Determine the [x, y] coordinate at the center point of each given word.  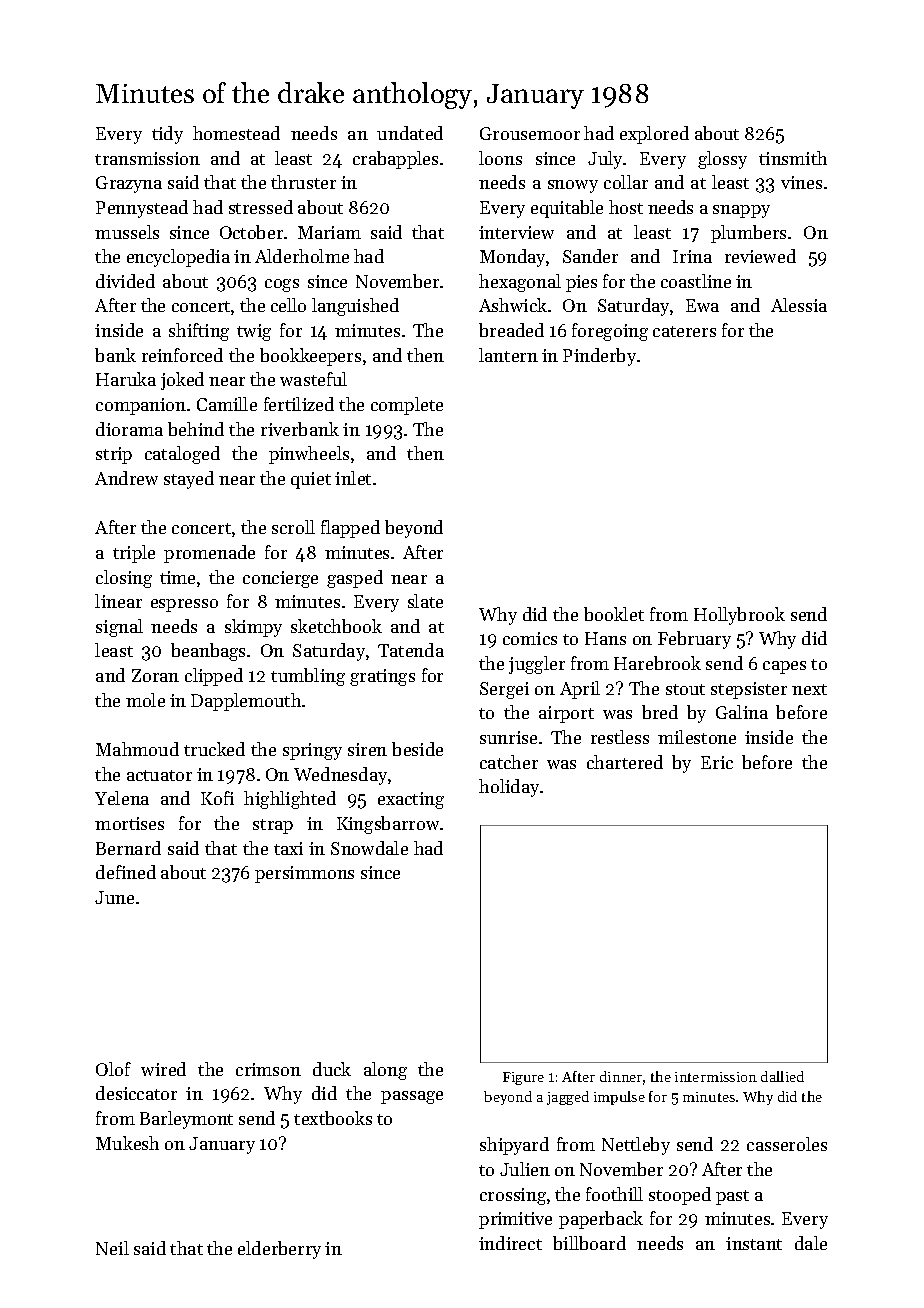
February [694, 640]
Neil [112, 1248]
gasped [355, 579]
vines [801, 182]
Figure [523, 1078]
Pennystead [142, 209]
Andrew [126, 478]
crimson [268, 1069]
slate [425, 601]
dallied [782, 1076]
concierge [280, 579]
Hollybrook [739, 616]
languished [355, 307]
